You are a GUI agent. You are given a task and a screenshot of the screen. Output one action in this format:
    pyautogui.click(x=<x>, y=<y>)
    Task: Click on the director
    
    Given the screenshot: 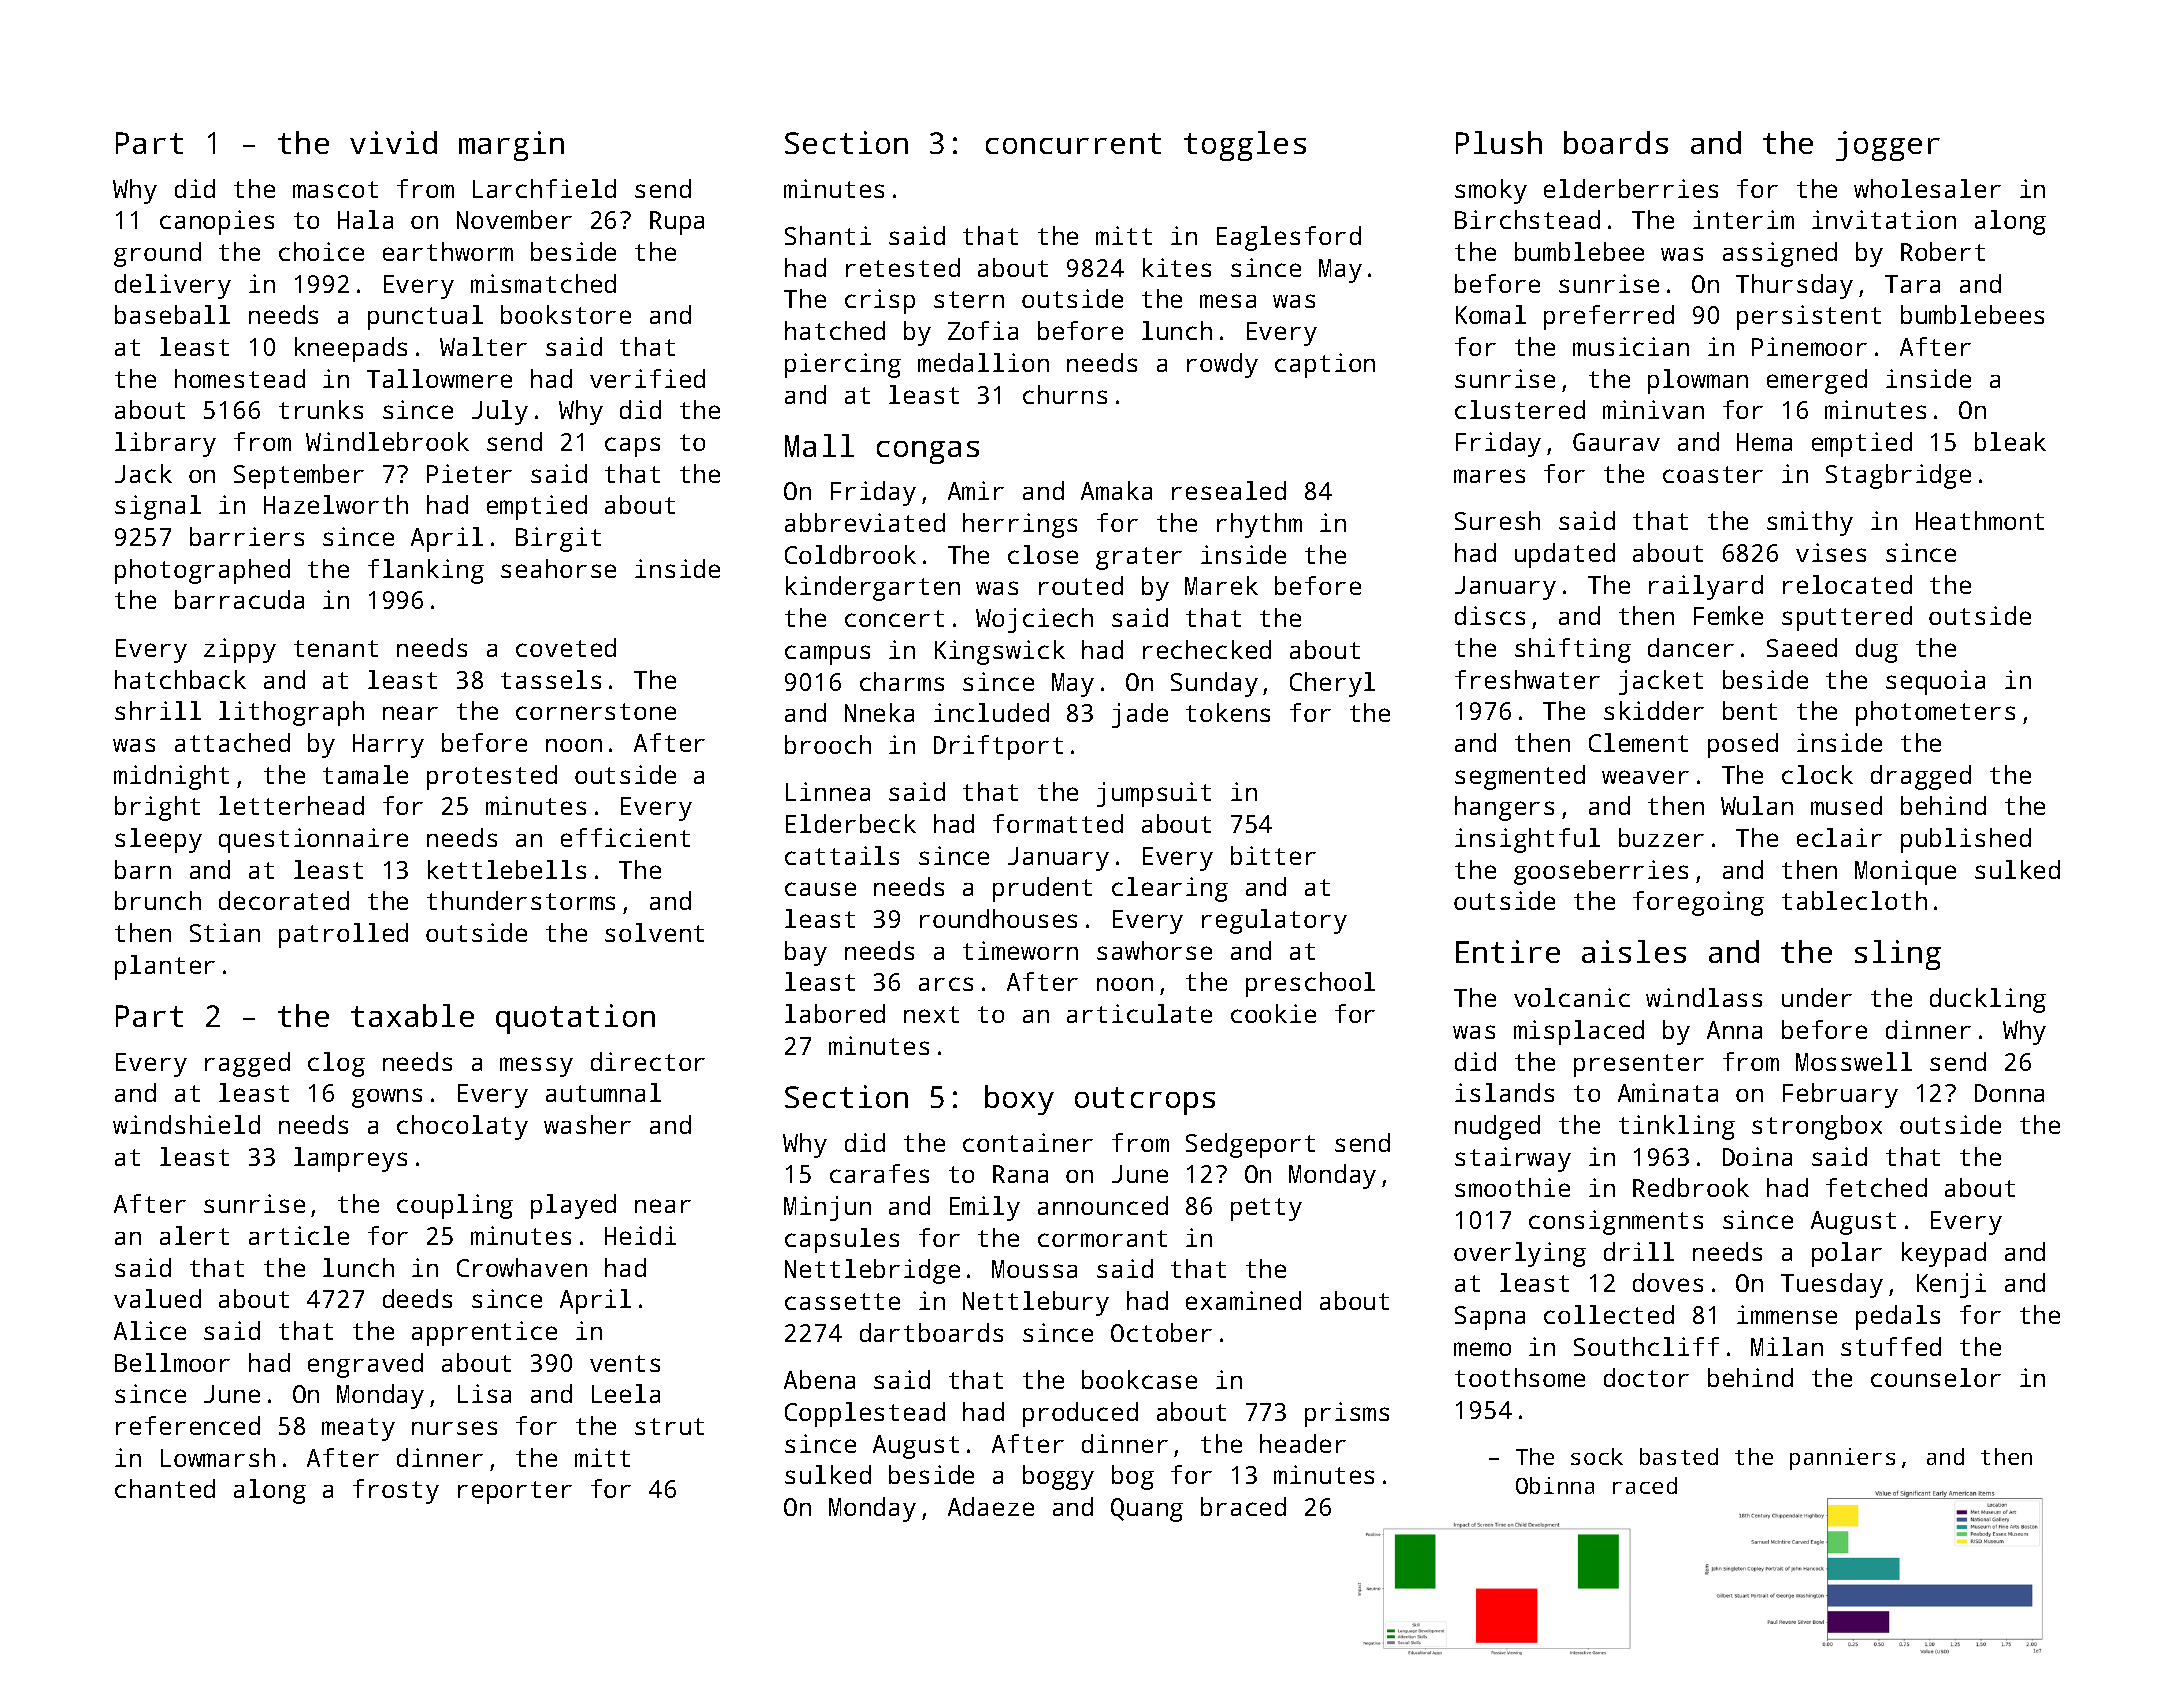 What is the action you would take?
    pyautogui.click(x=648, y=1061)
